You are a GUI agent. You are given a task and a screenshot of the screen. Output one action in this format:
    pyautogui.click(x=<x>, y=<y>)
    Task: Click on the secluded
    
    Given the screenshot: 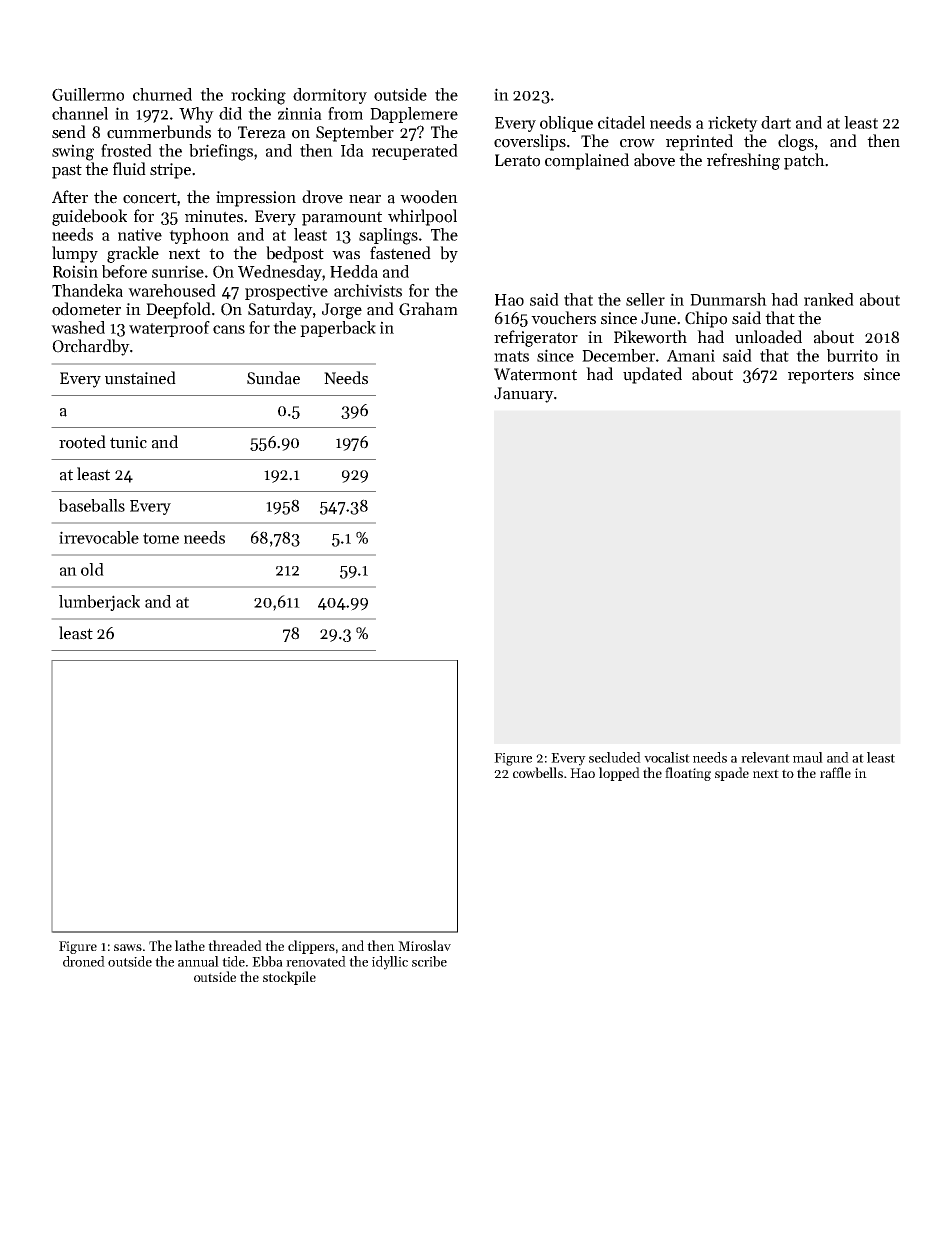 What is the action you would take?
    pyautogui.click(x=615, y=757)
